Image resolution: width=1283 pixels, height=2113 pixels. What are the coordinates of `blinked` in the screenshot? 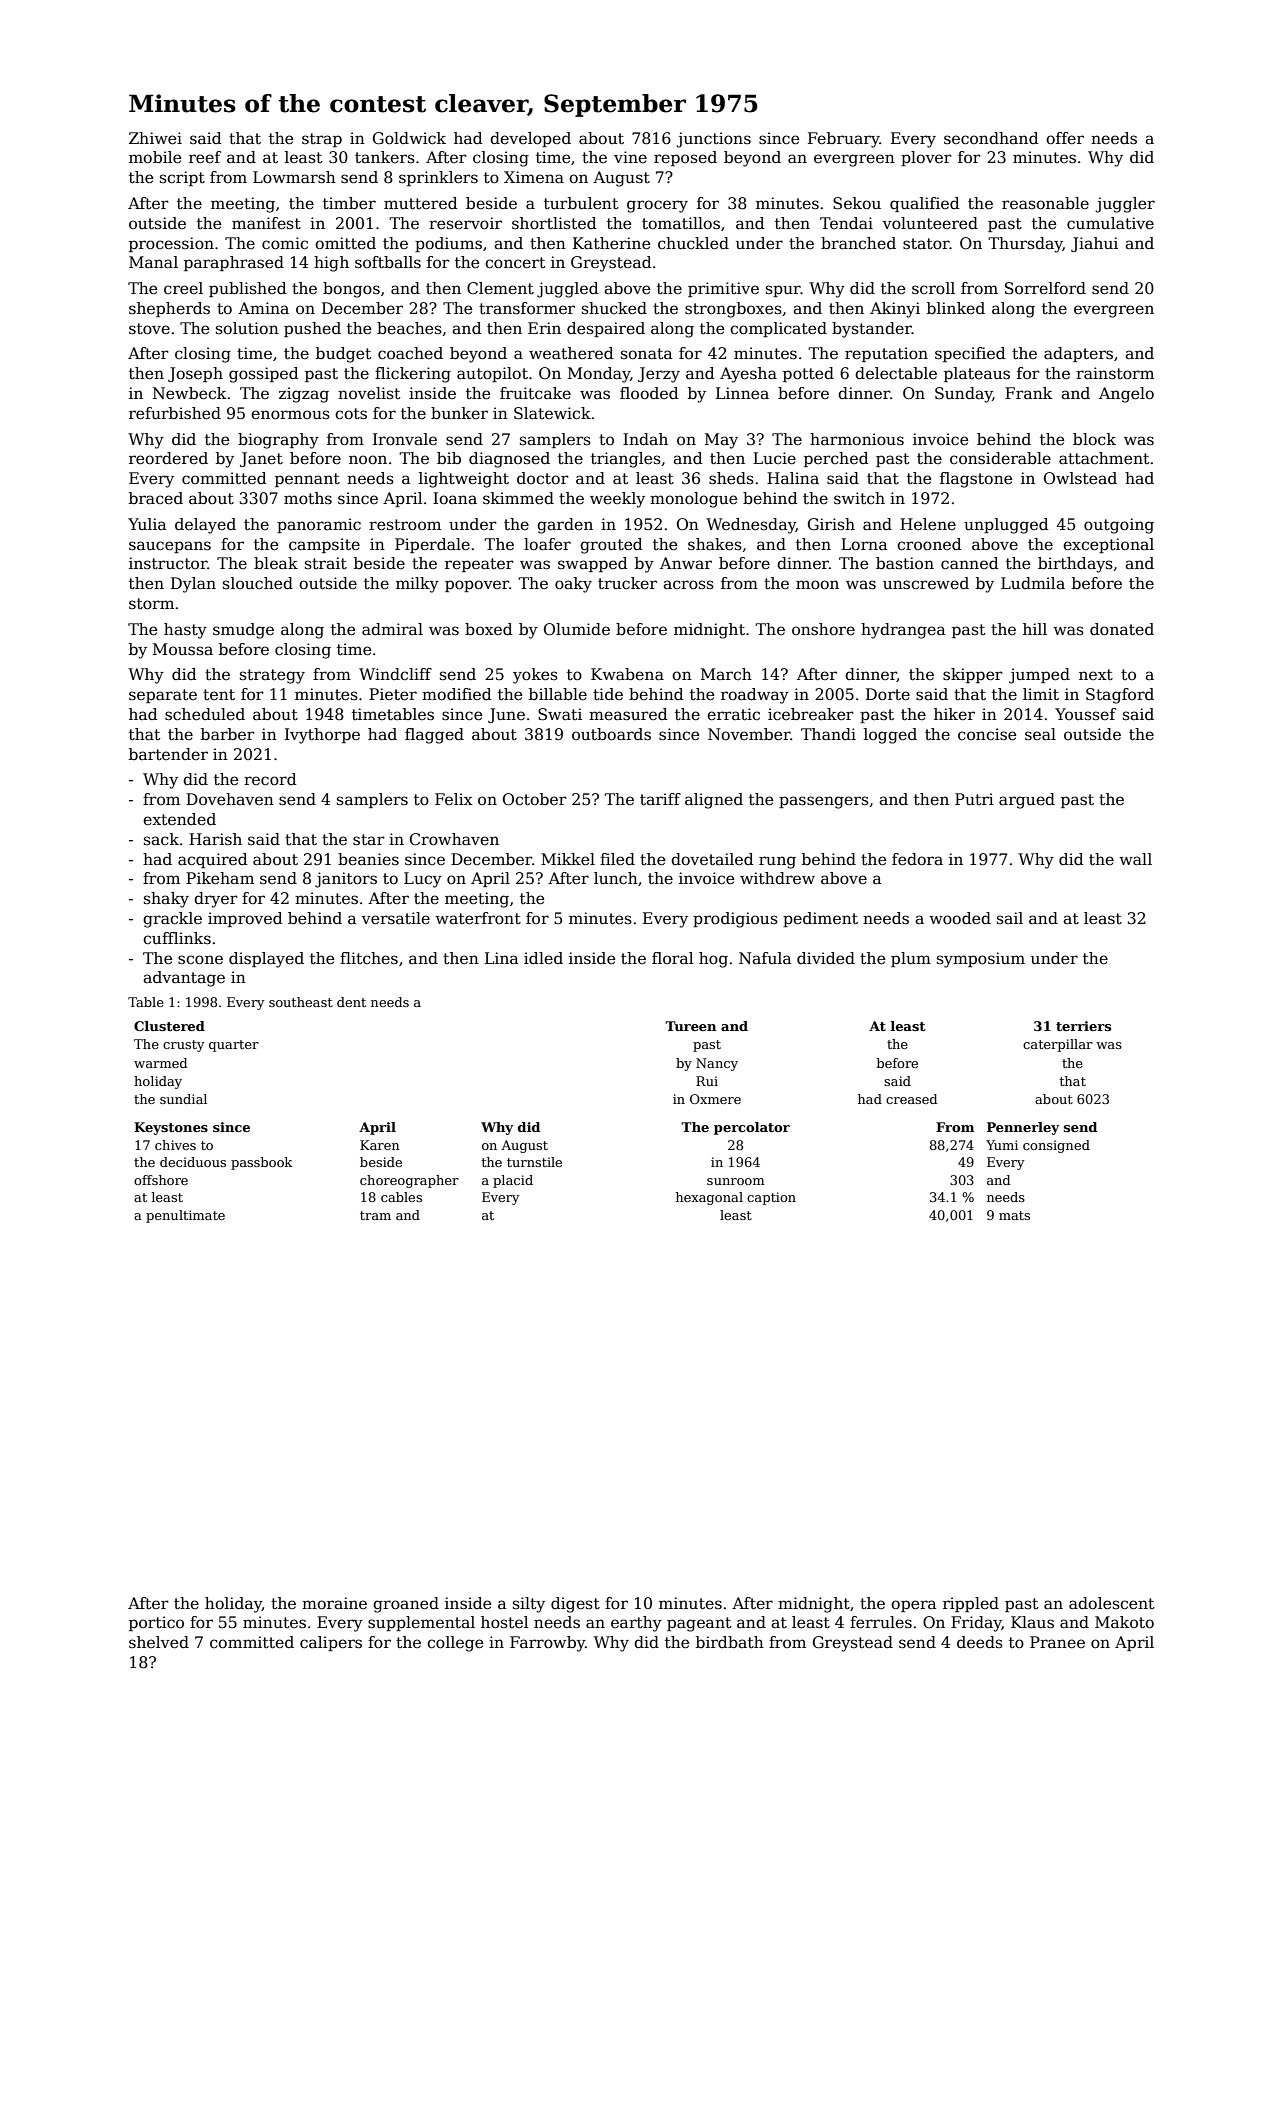 It's located at (956, 308).
